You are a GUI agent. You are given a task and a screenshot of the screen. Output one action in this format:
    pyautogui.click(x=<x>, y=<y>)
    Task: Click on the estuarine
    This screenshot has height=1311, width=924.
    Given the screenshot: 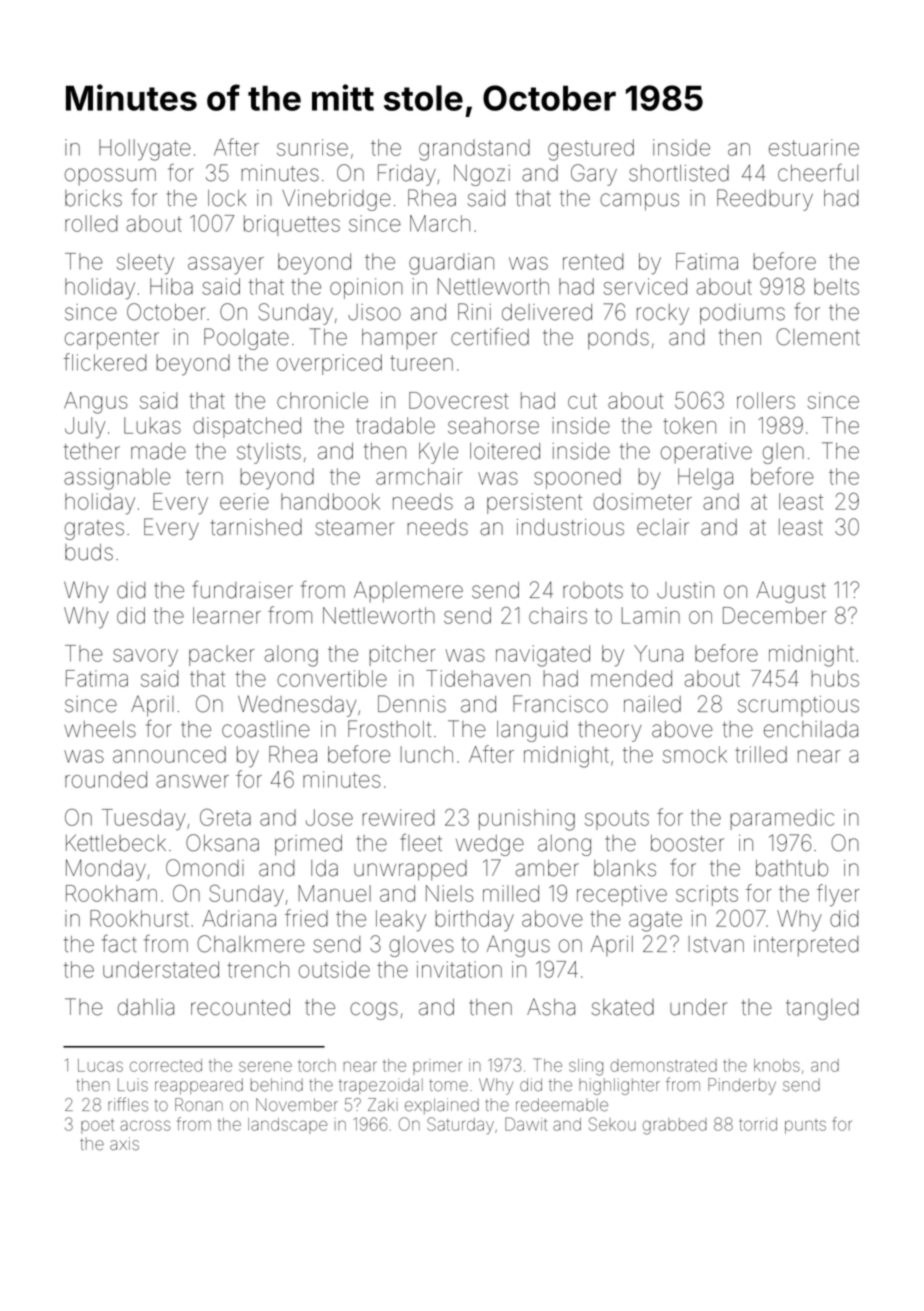 What is the action you would take?
    pyautogui.click(x=814, y=147)
